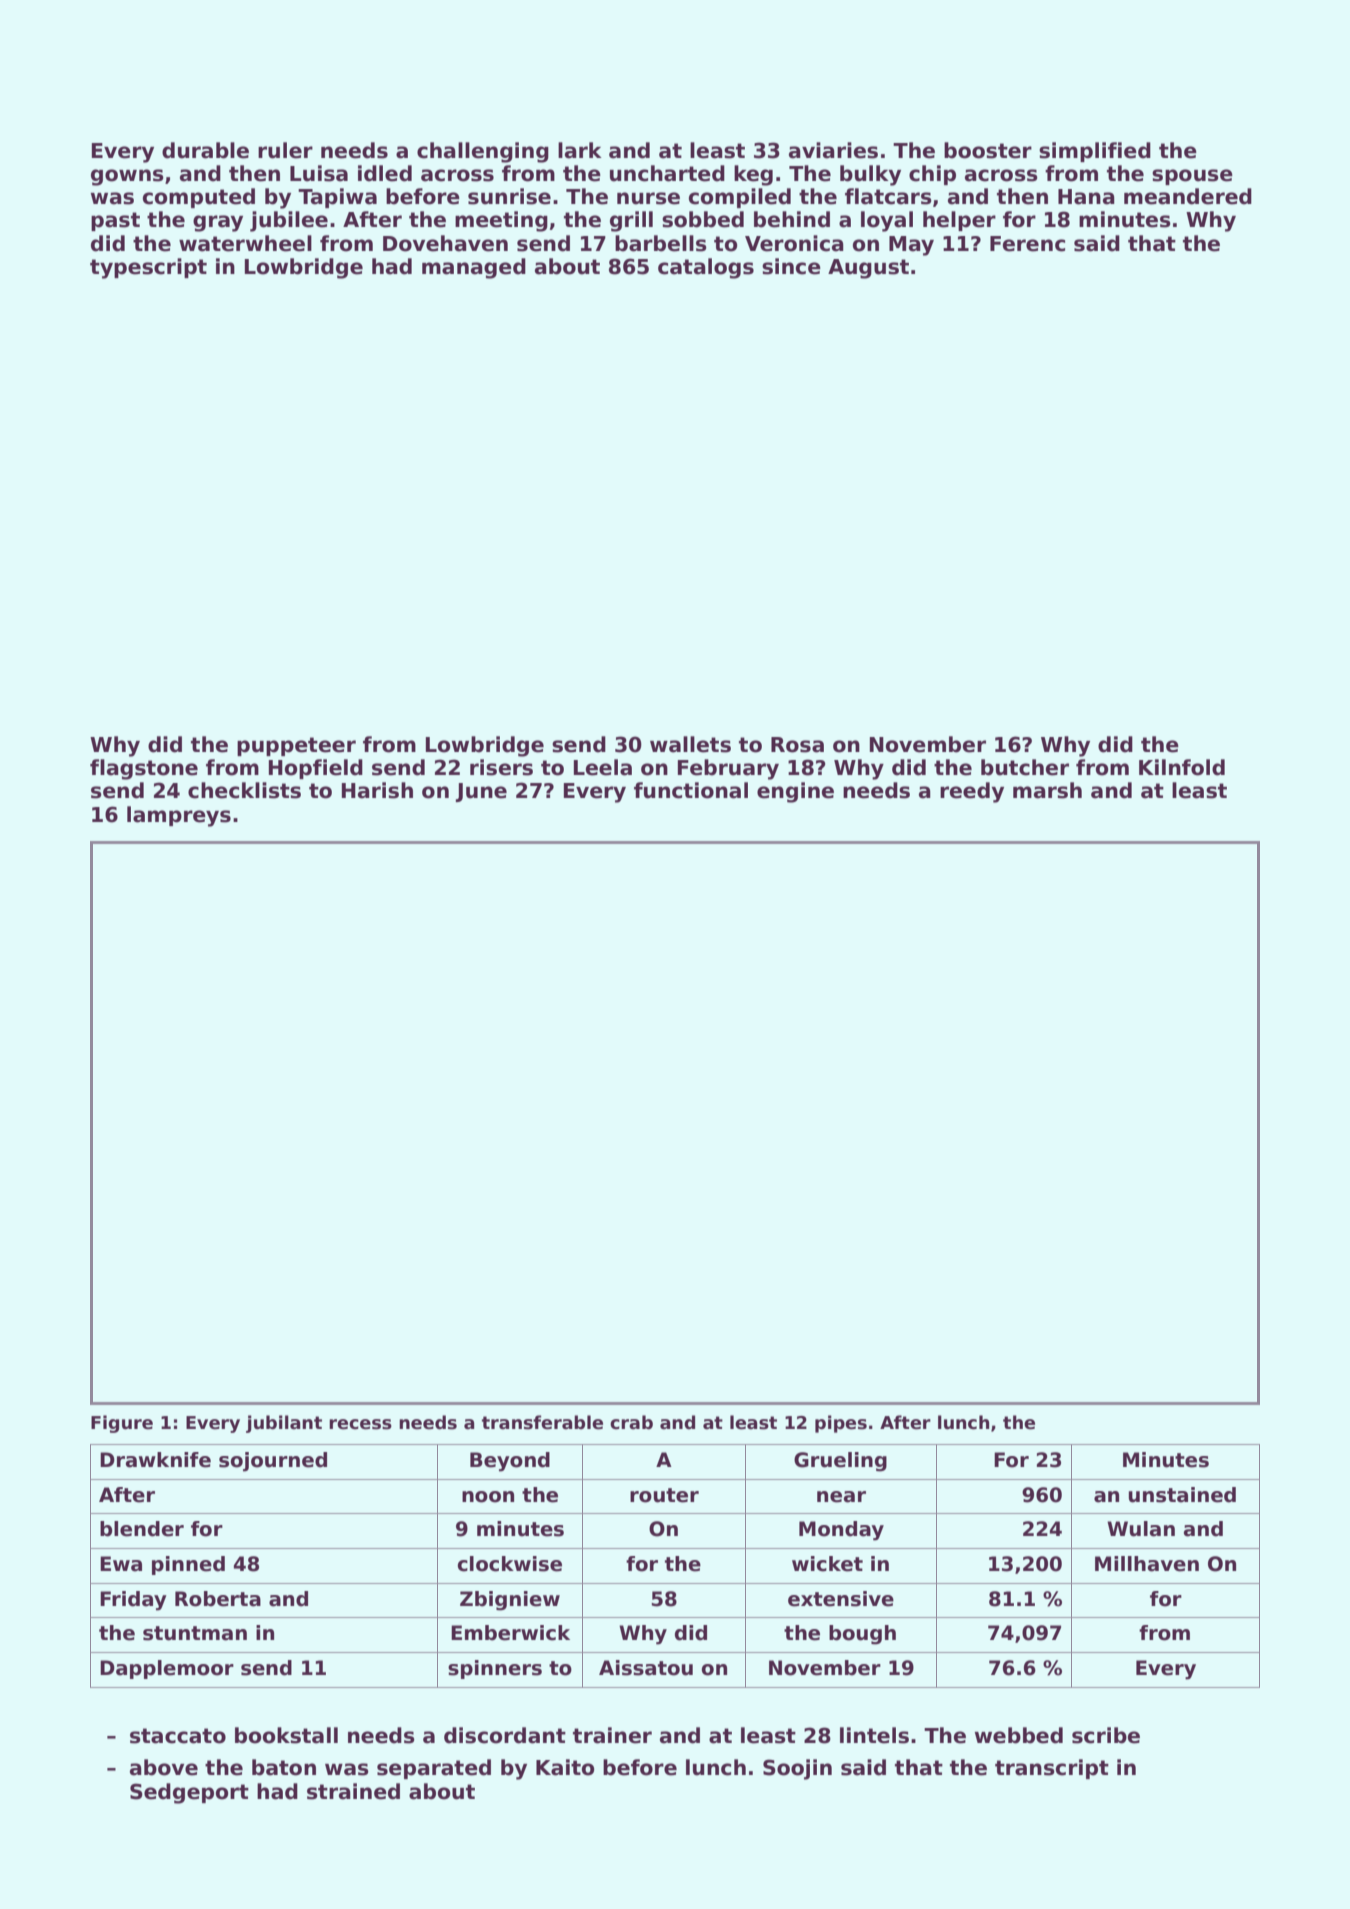 The image size is (1350, 1909). What do you see at coordinates (1025, 767) in the page?
I see `butcher` at bounding box center [1025, 767].
